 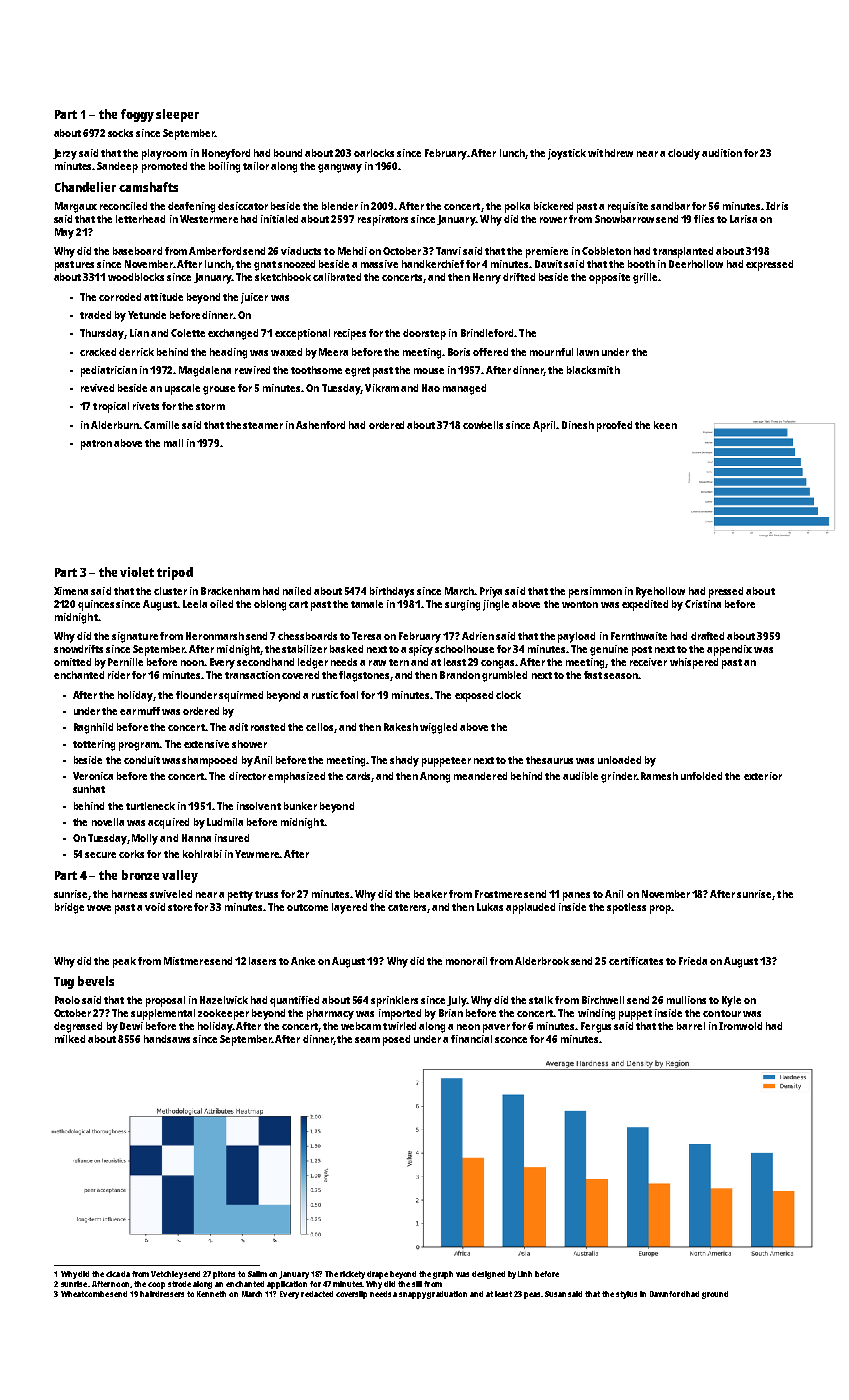 I want to click on exterior, so click(x=763, y=776).
